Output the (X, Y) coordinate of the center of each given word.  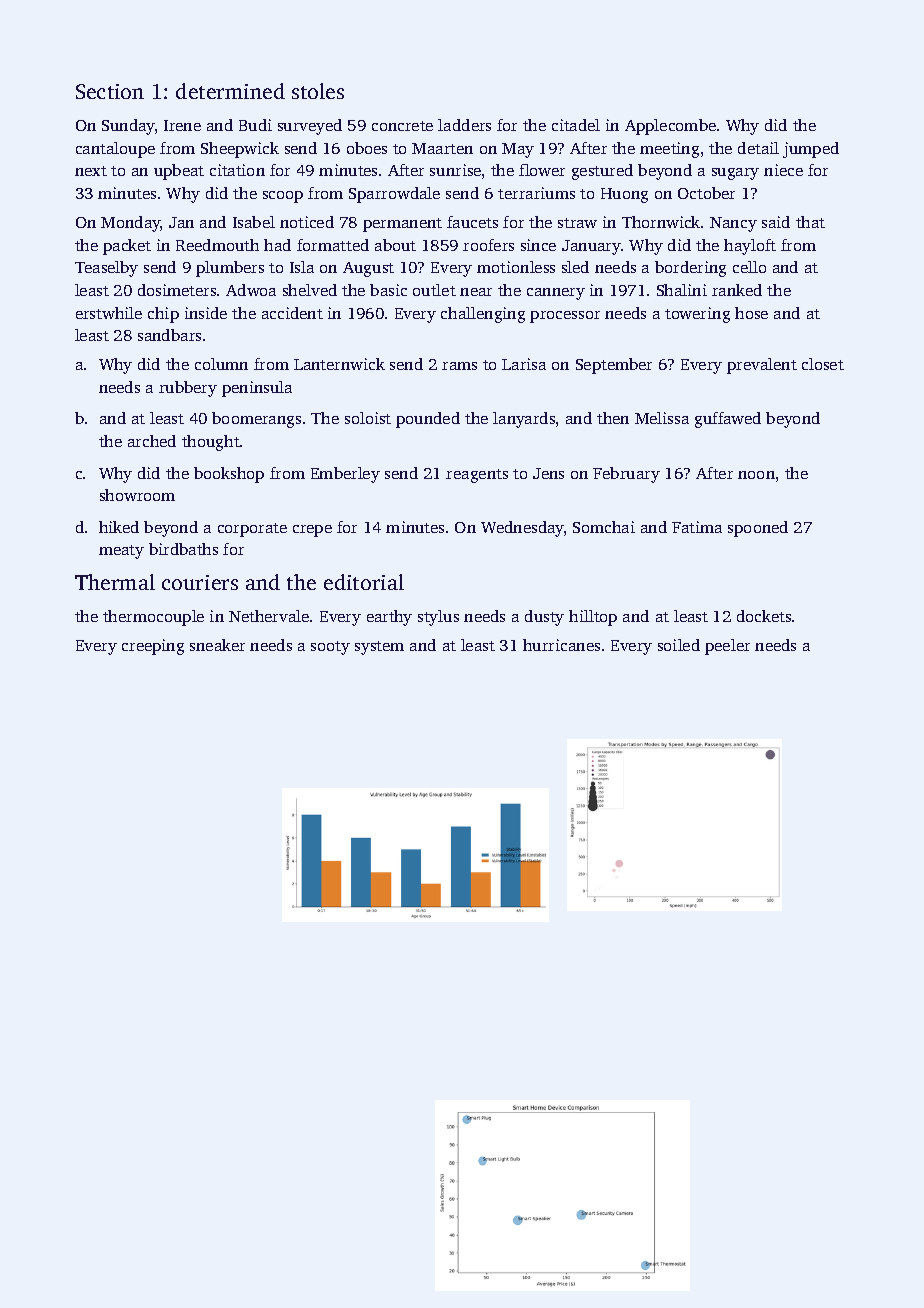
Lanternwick (339, 364)
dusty (544, 618)
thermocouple (153, 618)
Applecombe (670, 127)
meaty (121, 552)
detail (758, 148)
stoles (318, 91)
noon (756, 475)
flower (542, 170)
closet (823, 364)
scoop (283, 197)
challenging (483, 315)
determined (230, 91)
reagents (477, 476)
